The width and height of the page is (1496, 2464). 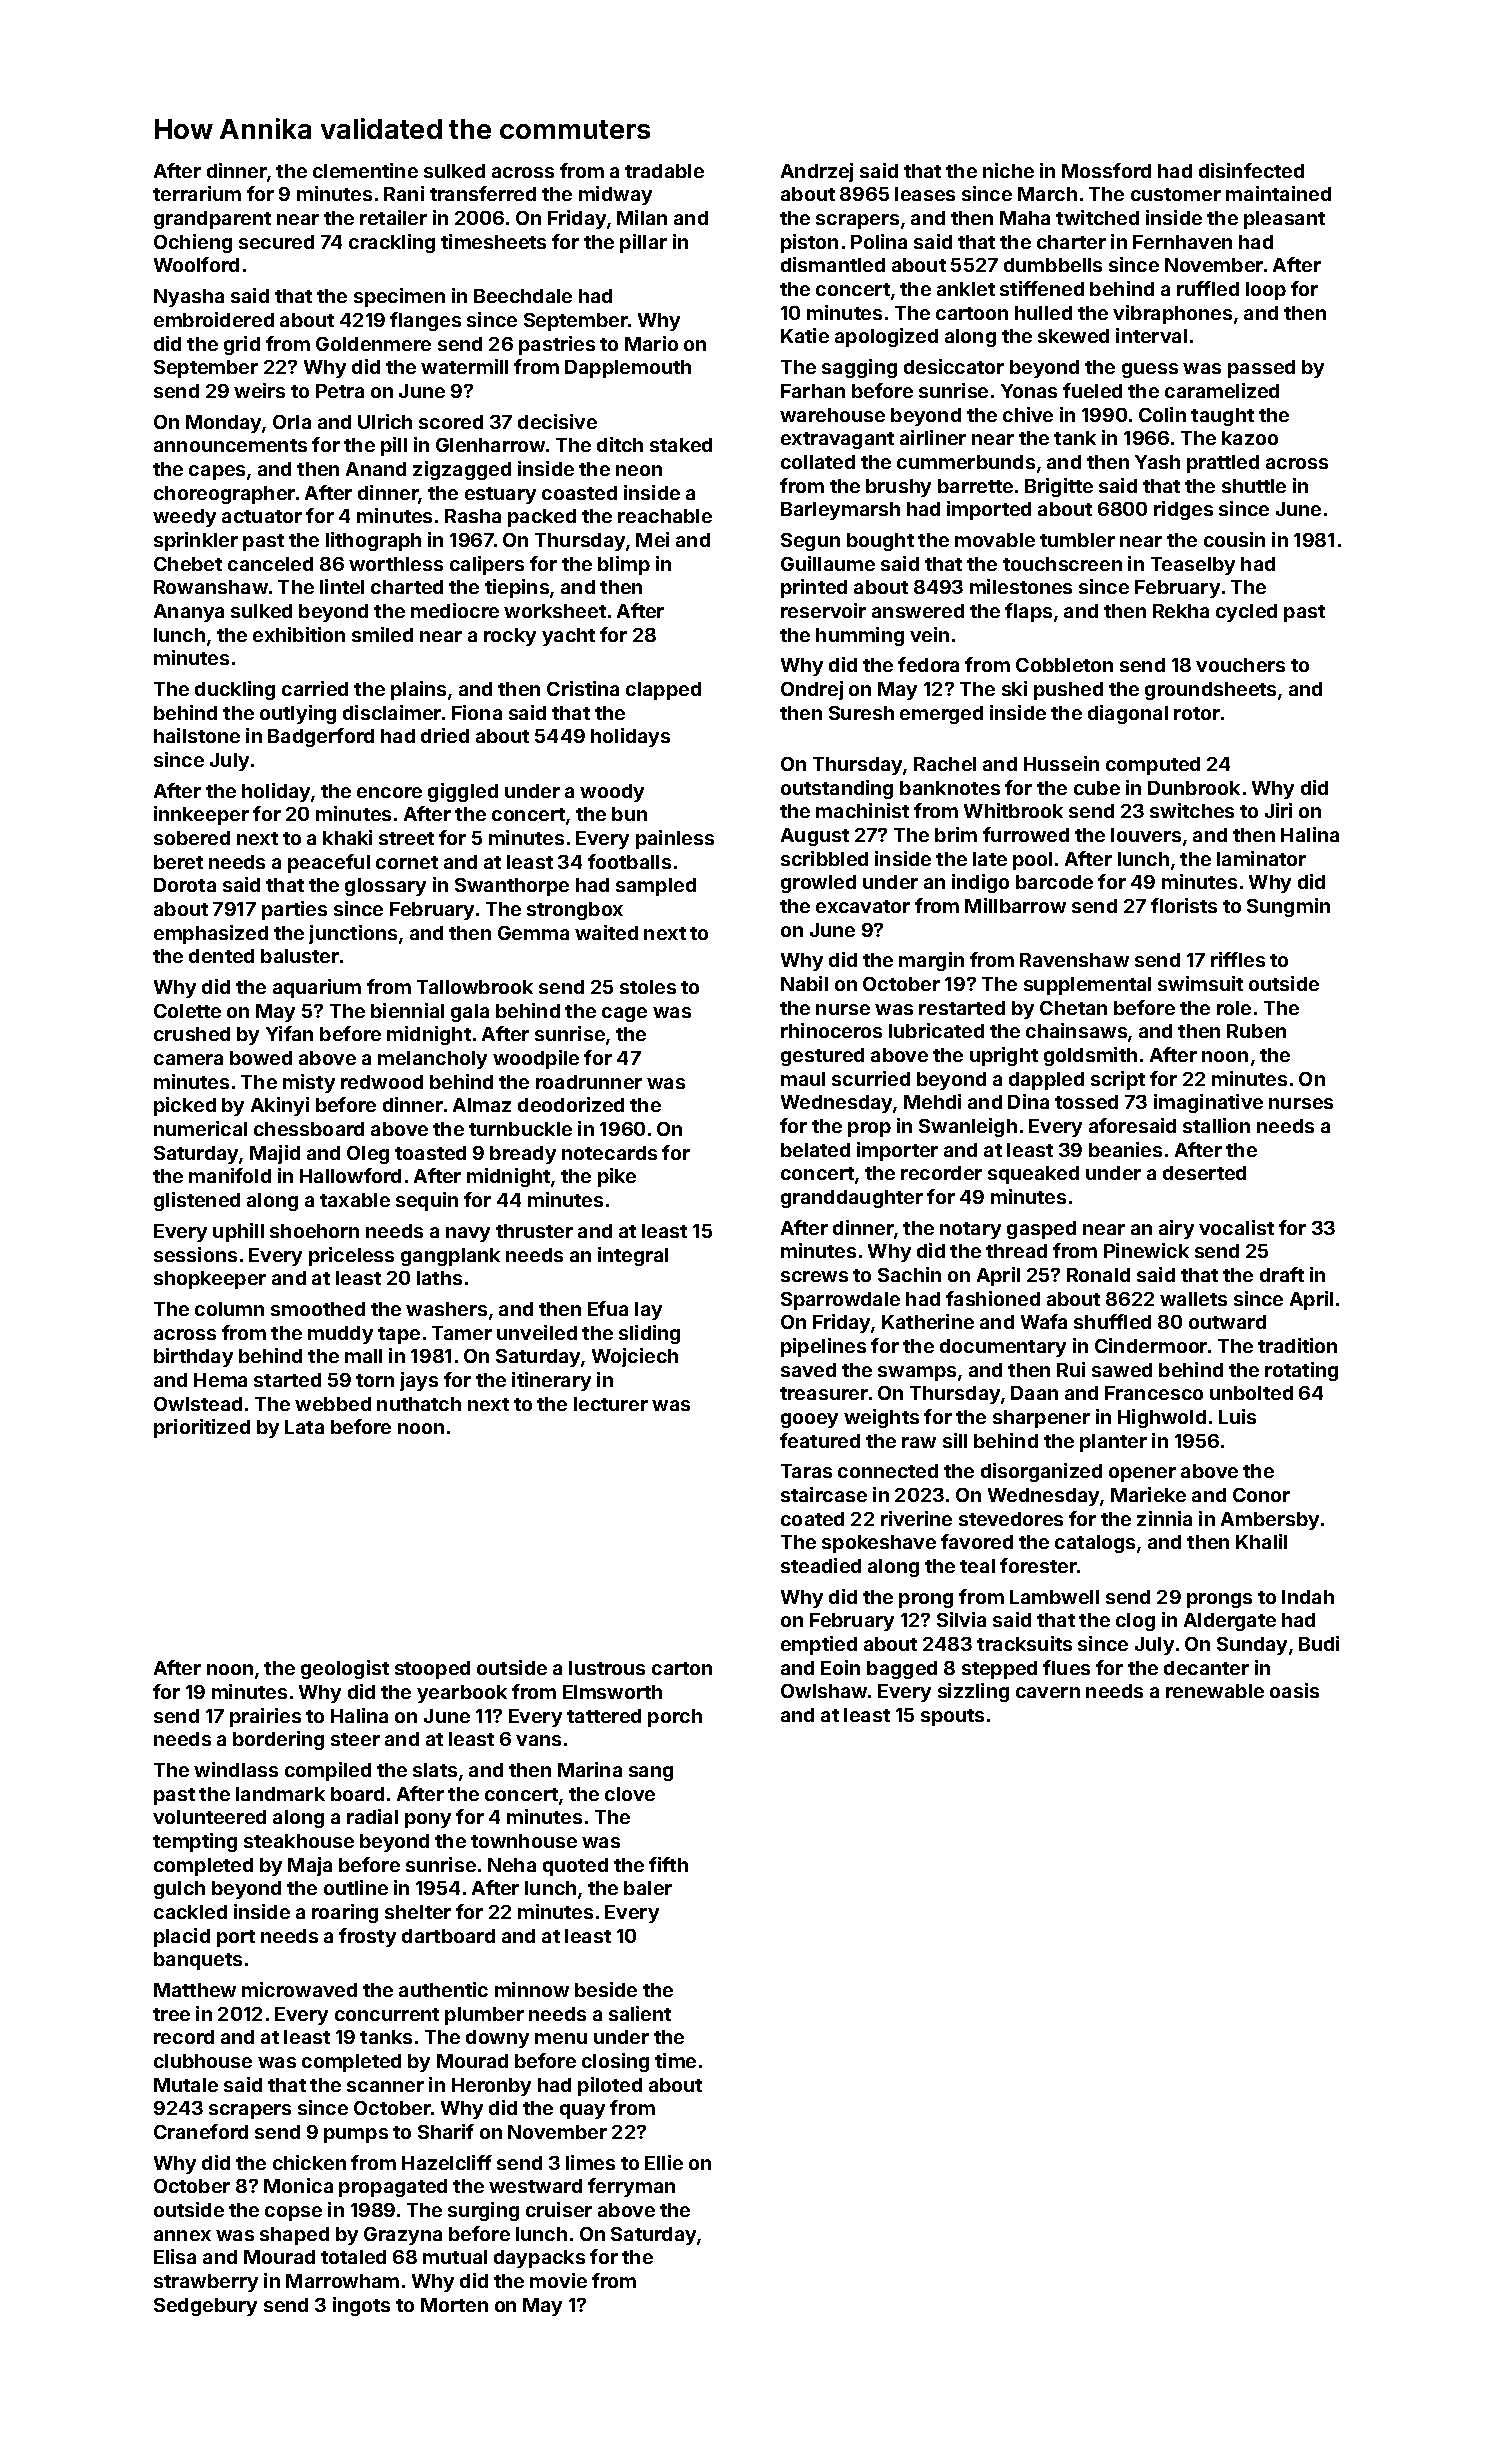 I want to click on salient, so click(x=640, y=2013).
